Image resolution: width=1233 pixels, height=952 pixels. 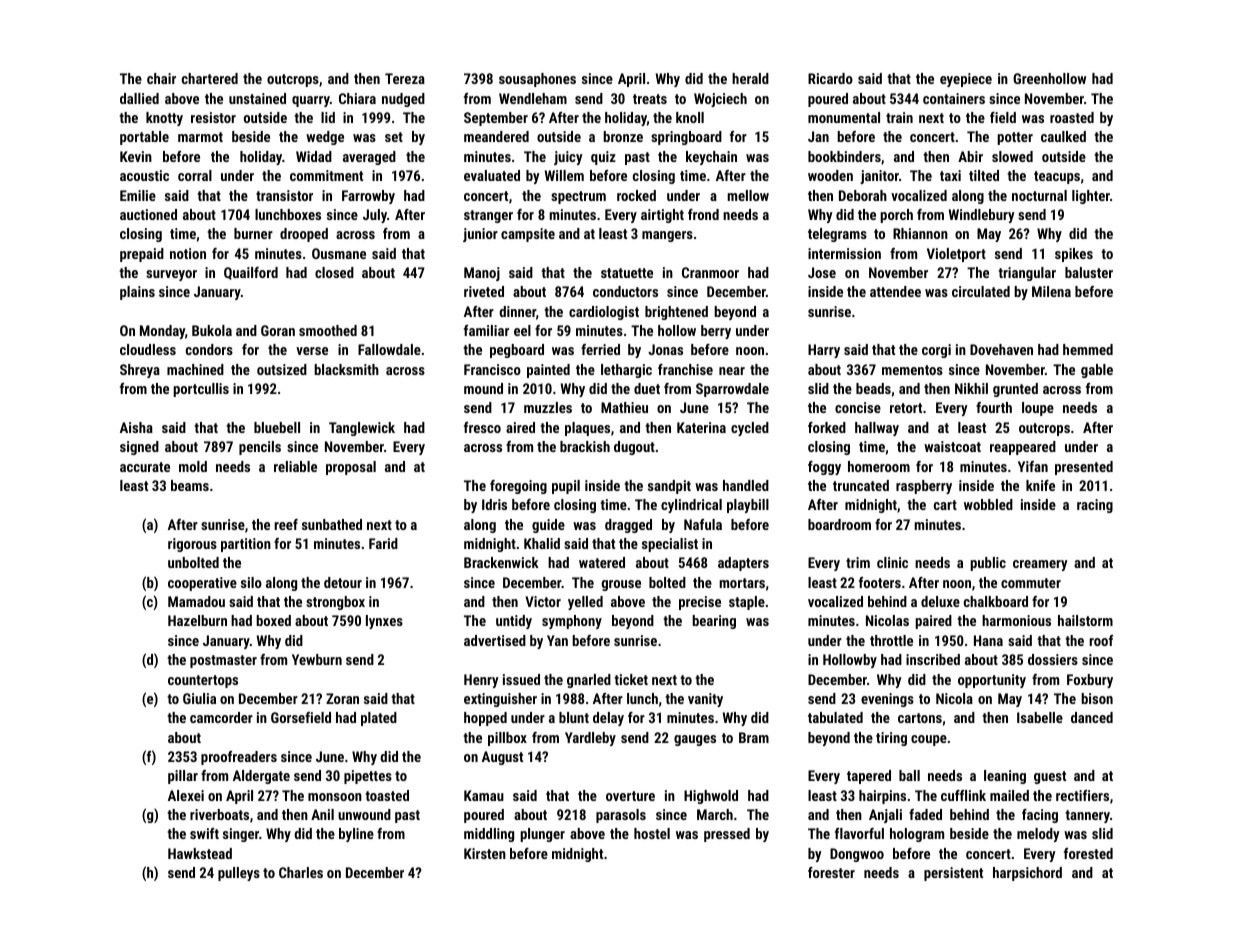 I want to click on hemmed, so click(x=1088, y=349).
